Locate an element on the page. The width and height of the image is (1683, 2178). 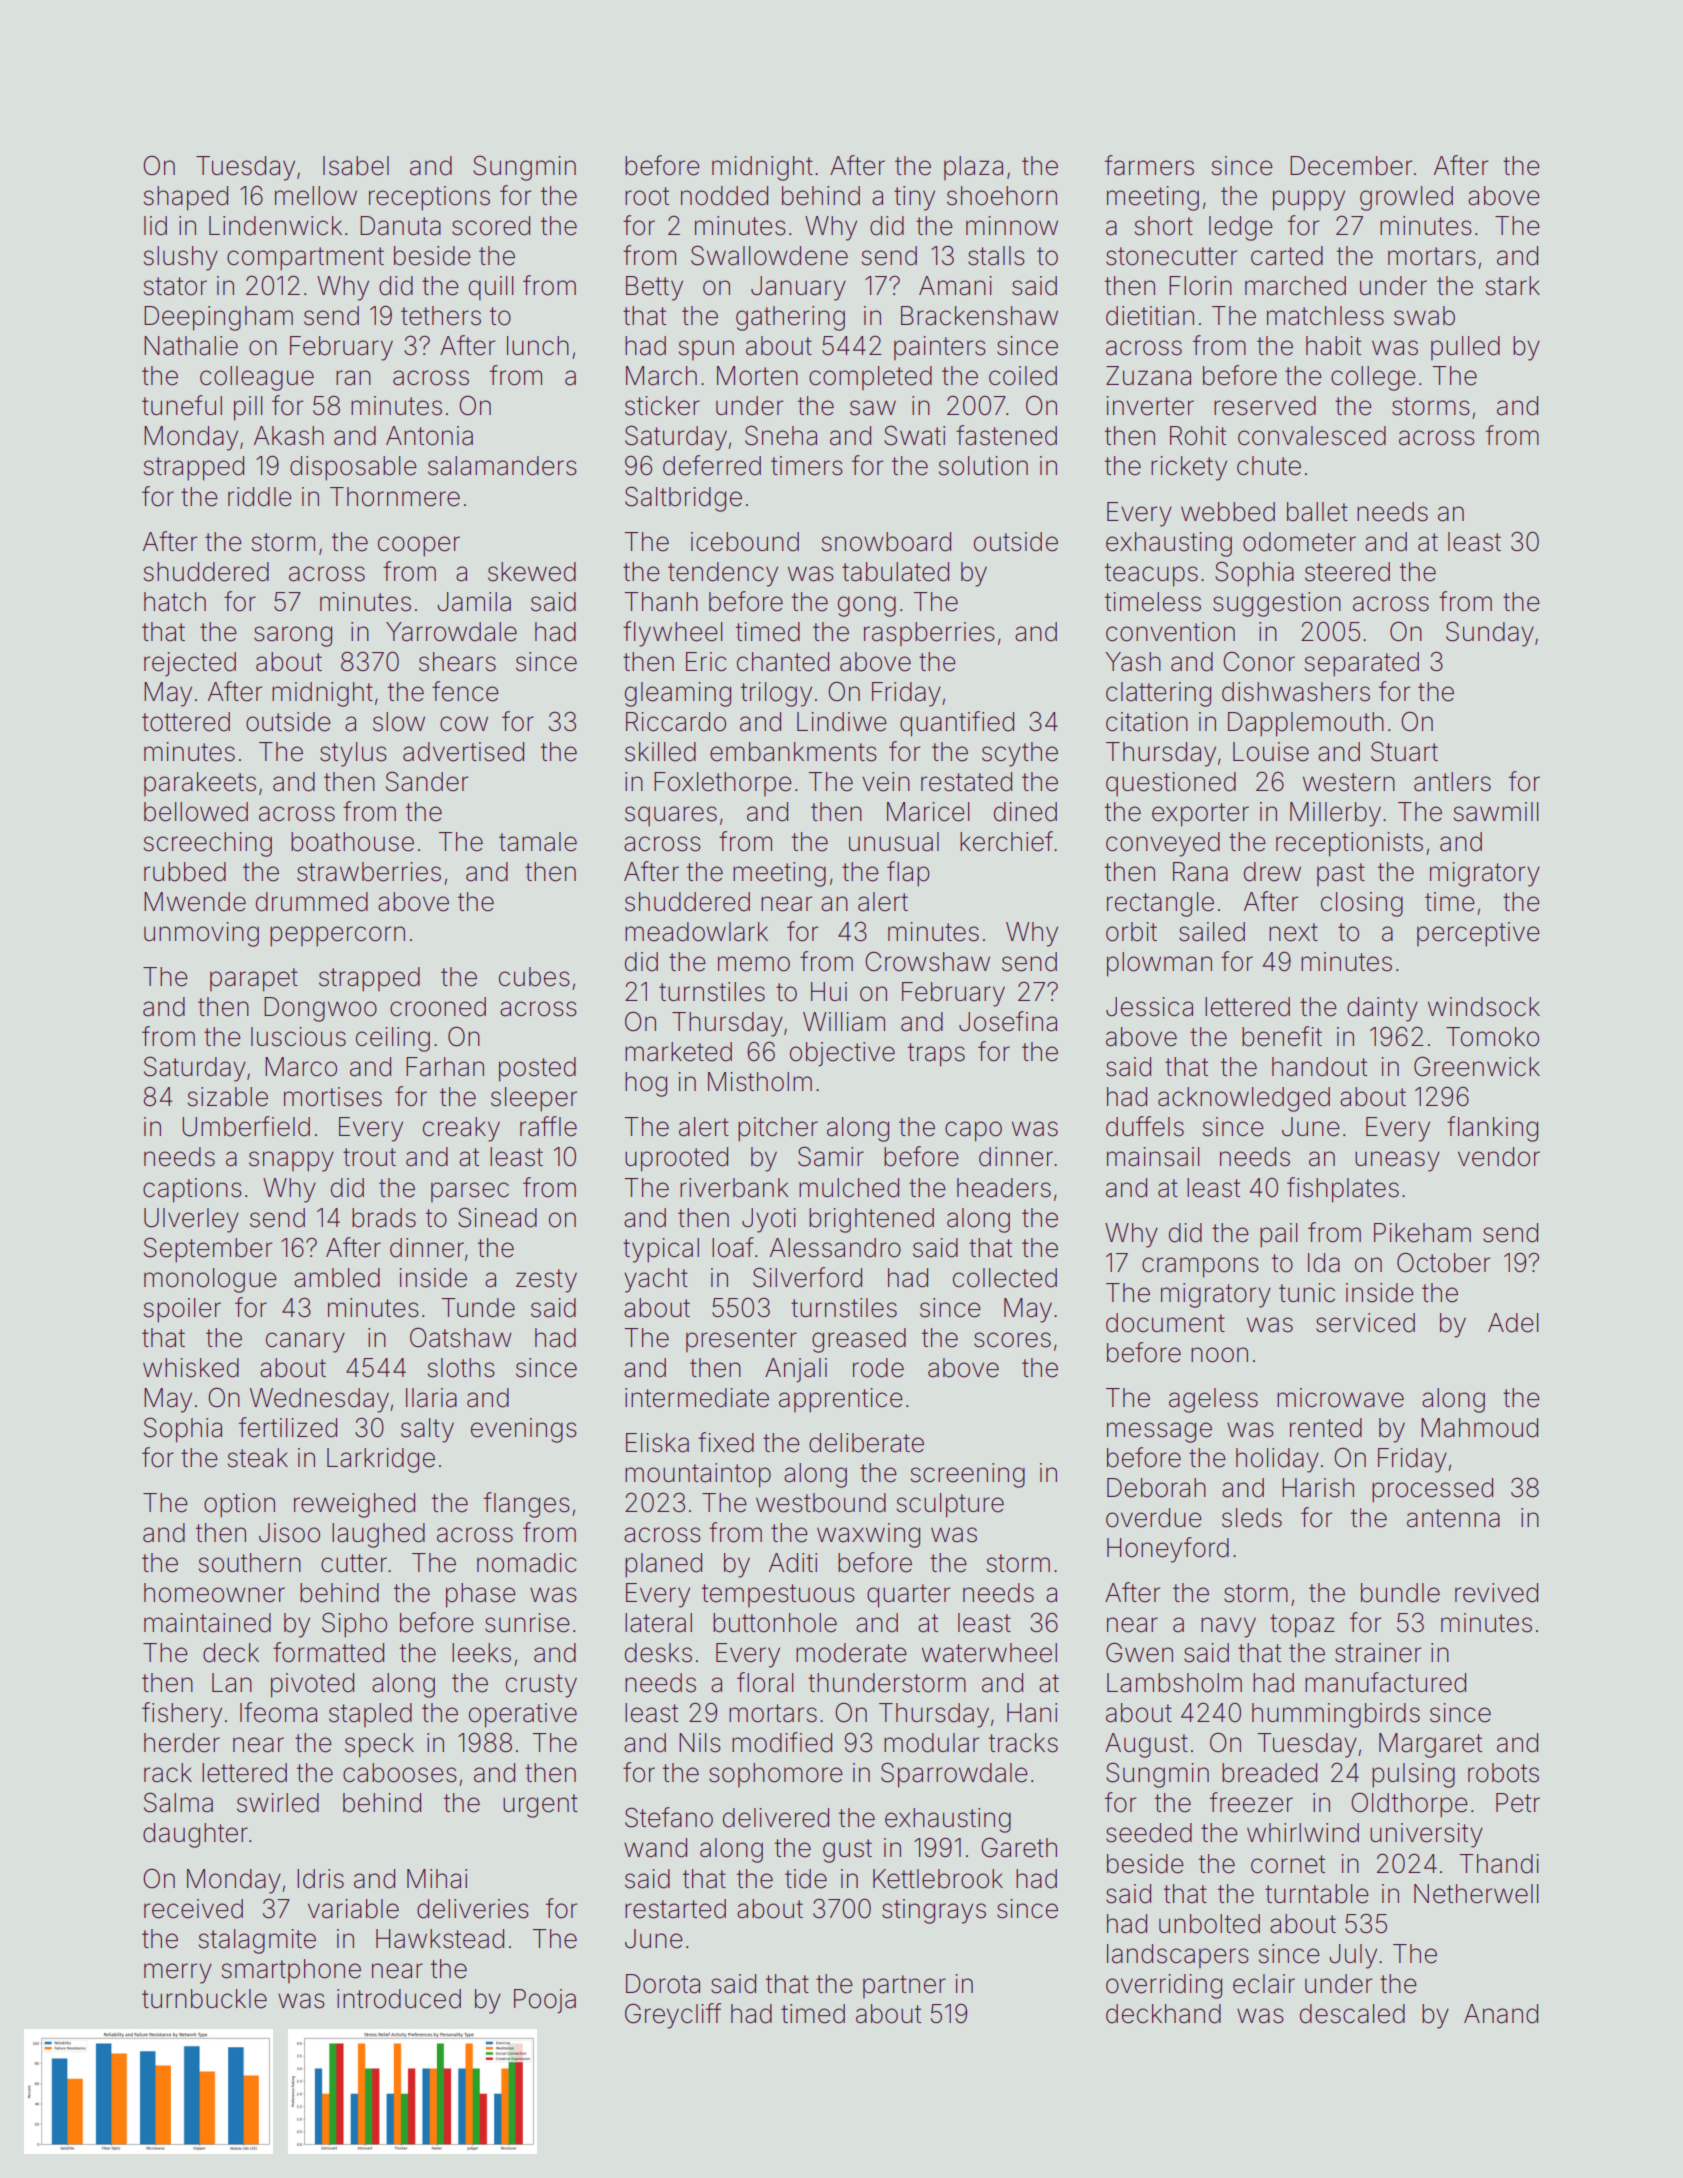
drew is located at coordinates (1272, 872).
